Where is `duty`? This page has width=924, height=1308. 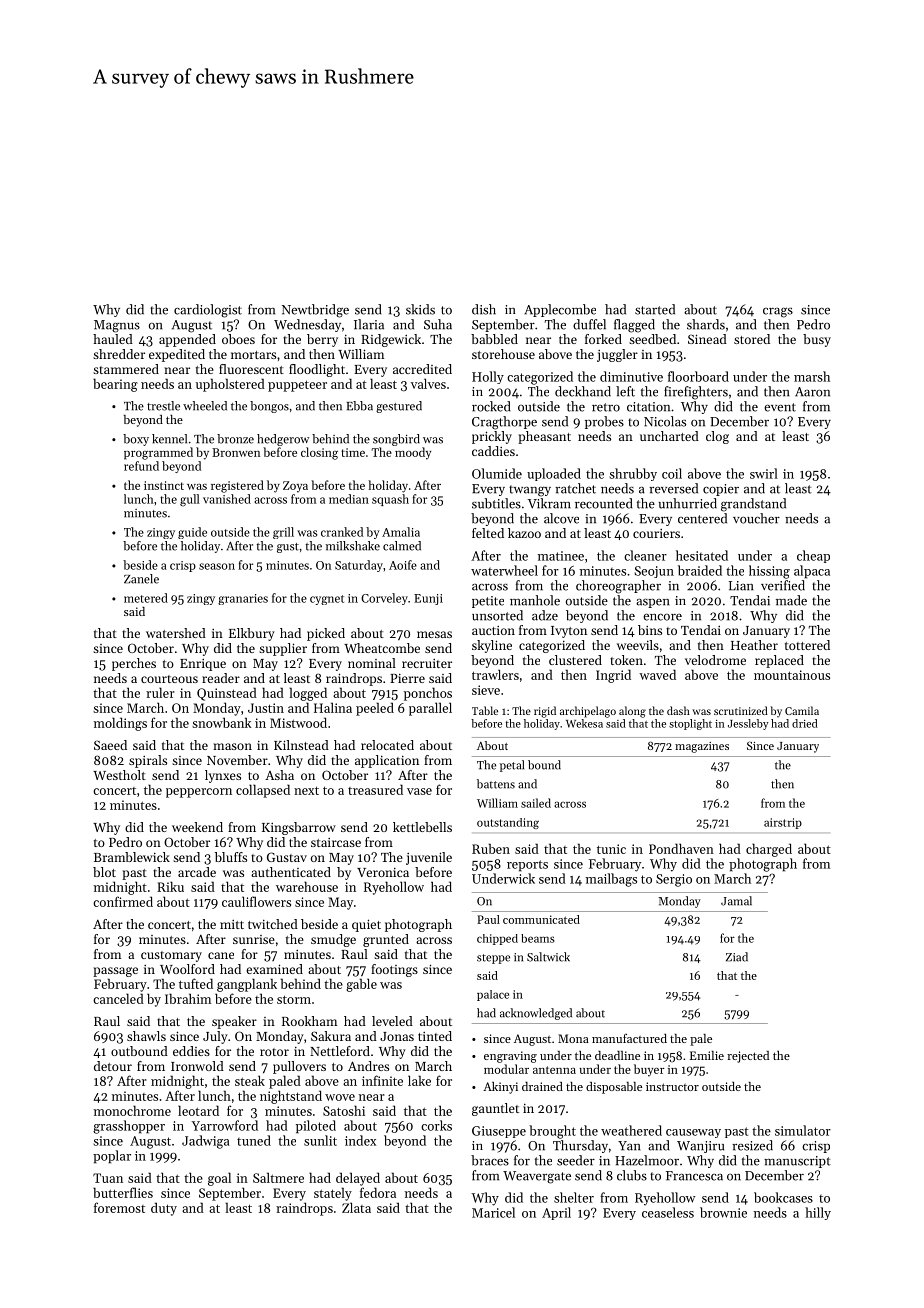 duty is located at coordinates (164, 1209).
